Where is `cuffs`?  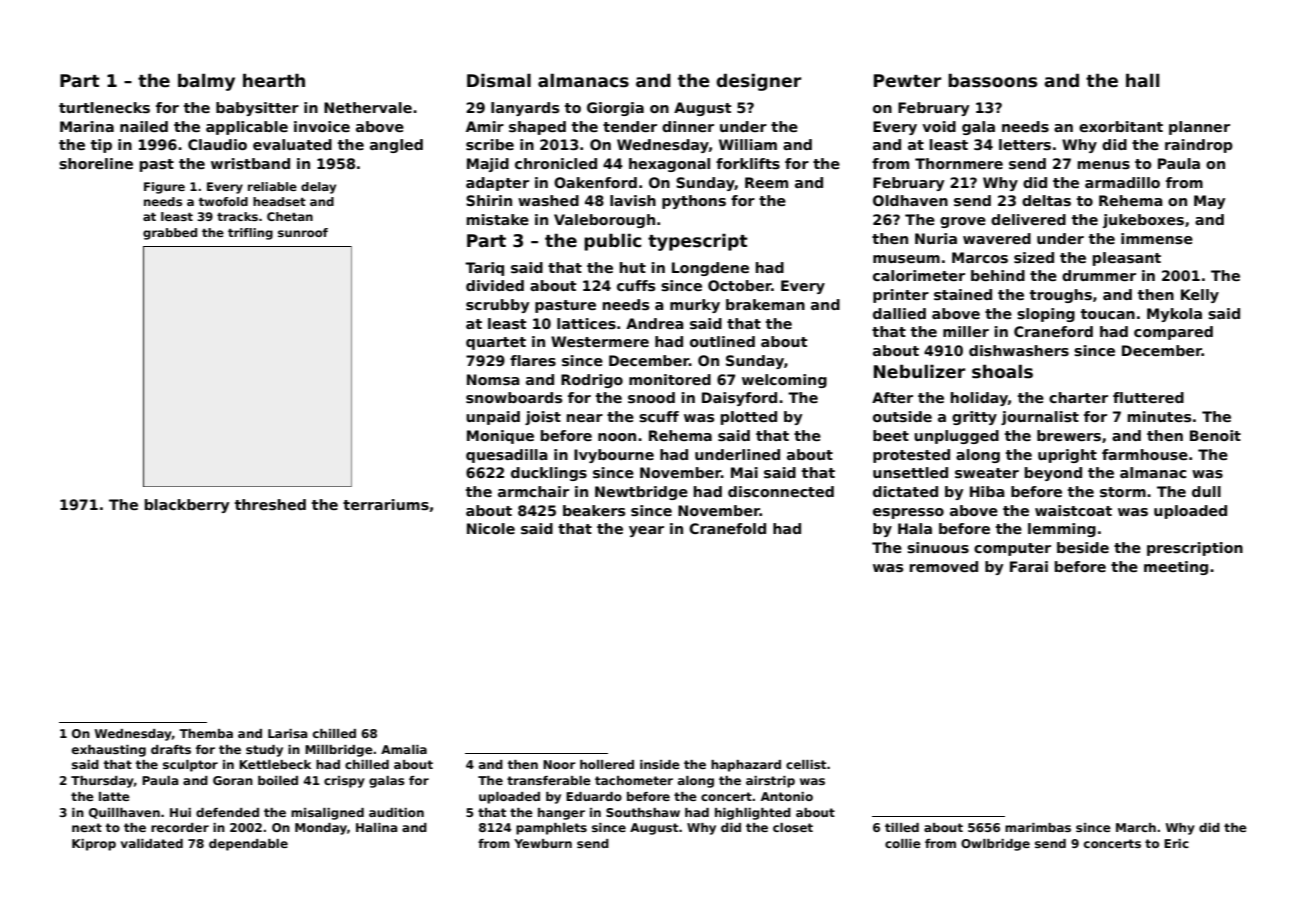 cuffs is located at coordinates (636, 285).
